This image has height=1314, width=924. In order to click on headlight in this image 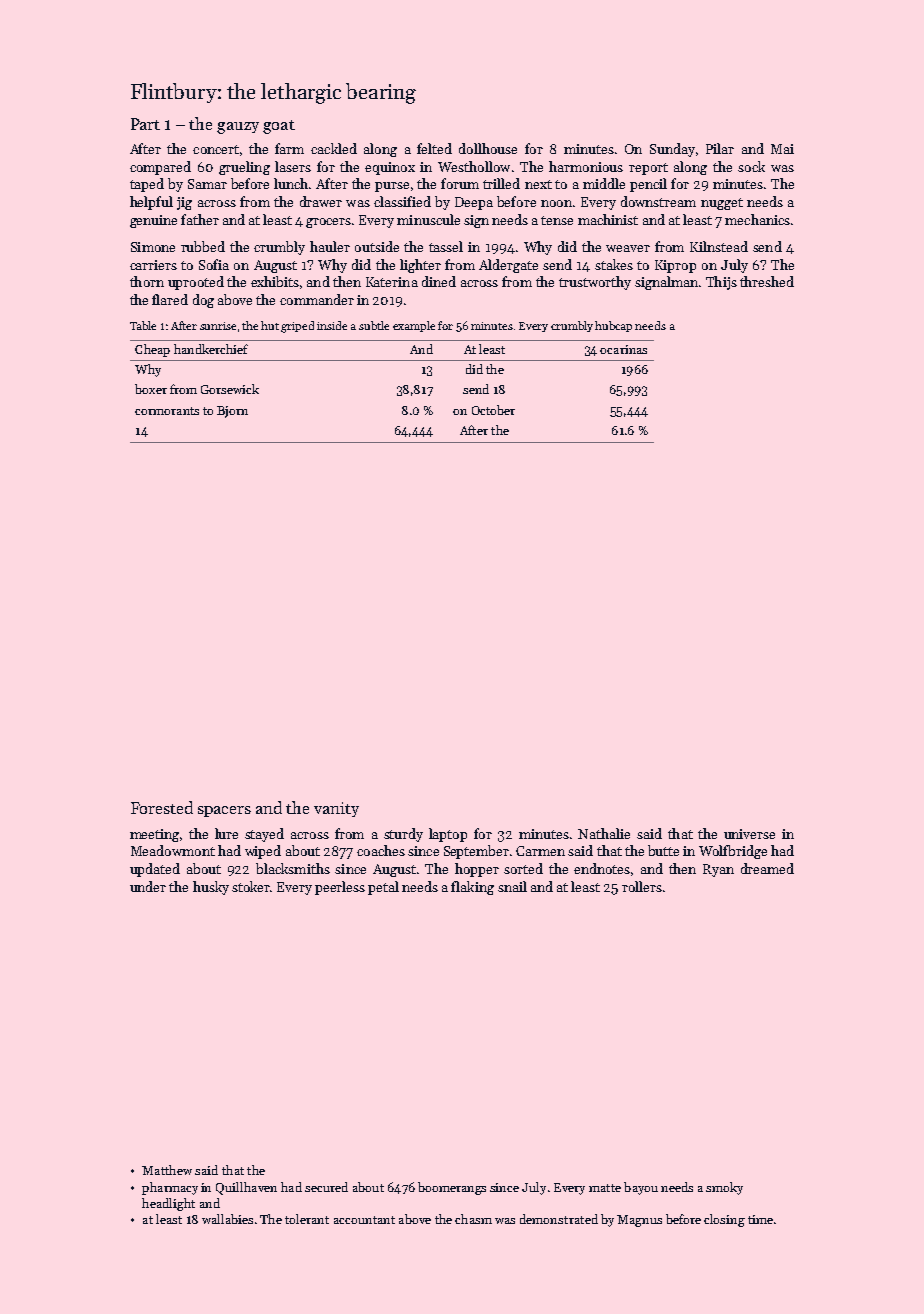, I will do `click(168, 1204)`.
